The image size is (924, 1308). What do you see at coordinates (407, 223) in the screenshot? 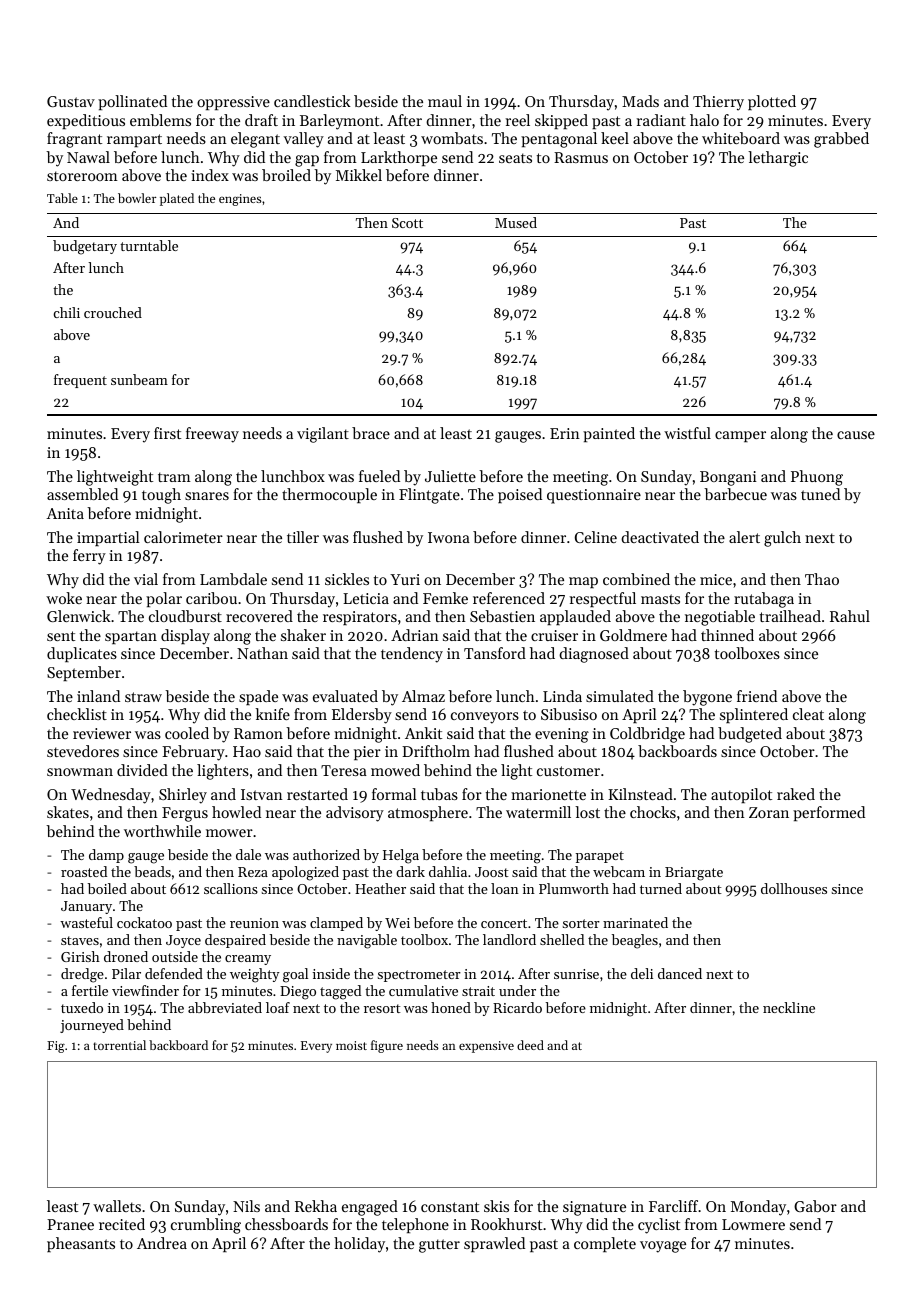
I see `Scott` at bounding box center [407, 223].
